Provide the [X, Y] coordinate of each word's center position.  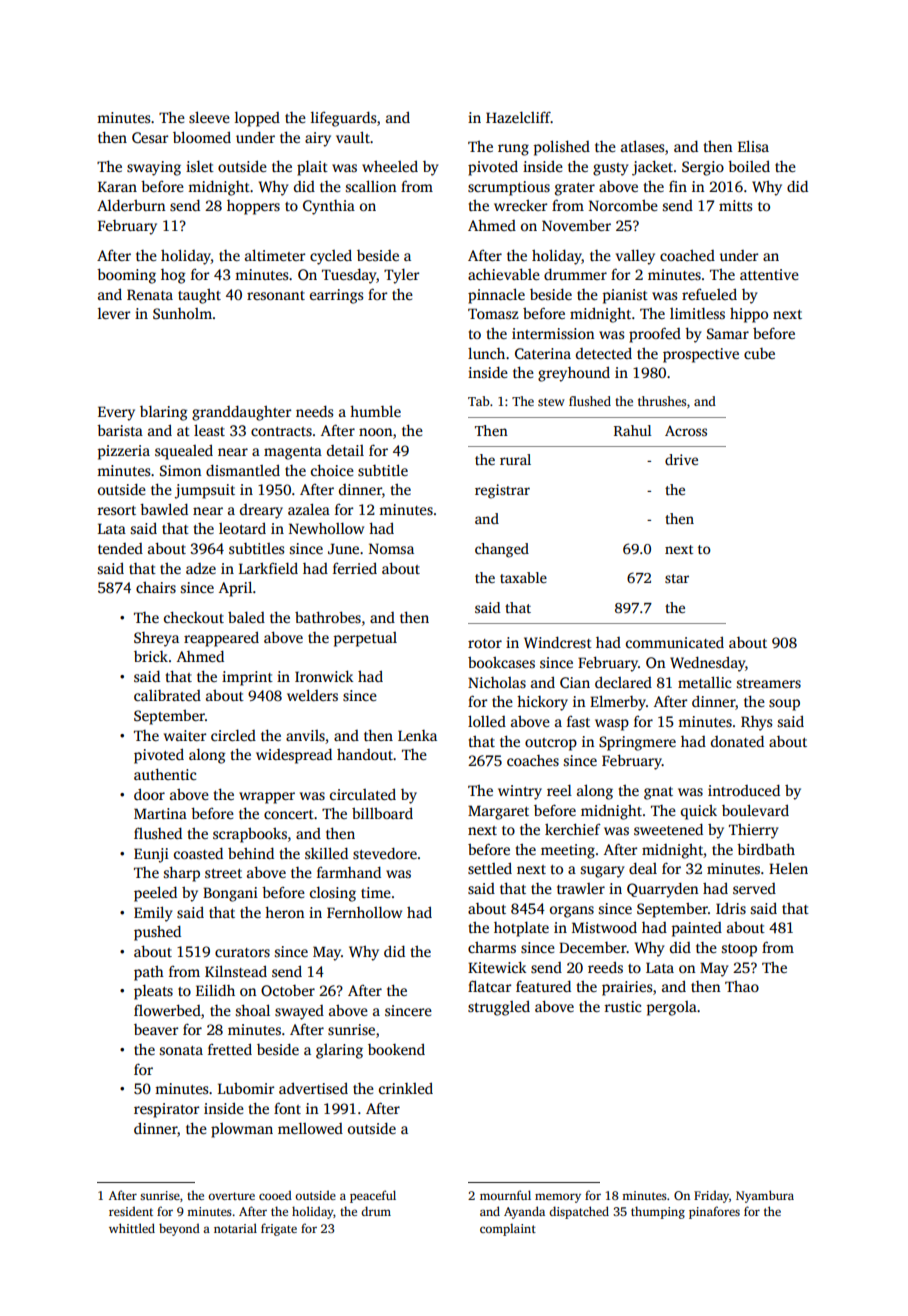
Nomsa [391, 548]
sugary [602, 872]
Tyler [401, 276]
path [149, 973]
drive [681, 459]
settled [490, 868]
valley [635, 257]
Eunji [151, 855]
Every [116, 413]
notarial [235, 1228]
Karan [117, 186]
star [677, 578]
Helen [788, 868]
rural [515, 459]
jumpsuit [205, 491]
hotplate [521, 929]
